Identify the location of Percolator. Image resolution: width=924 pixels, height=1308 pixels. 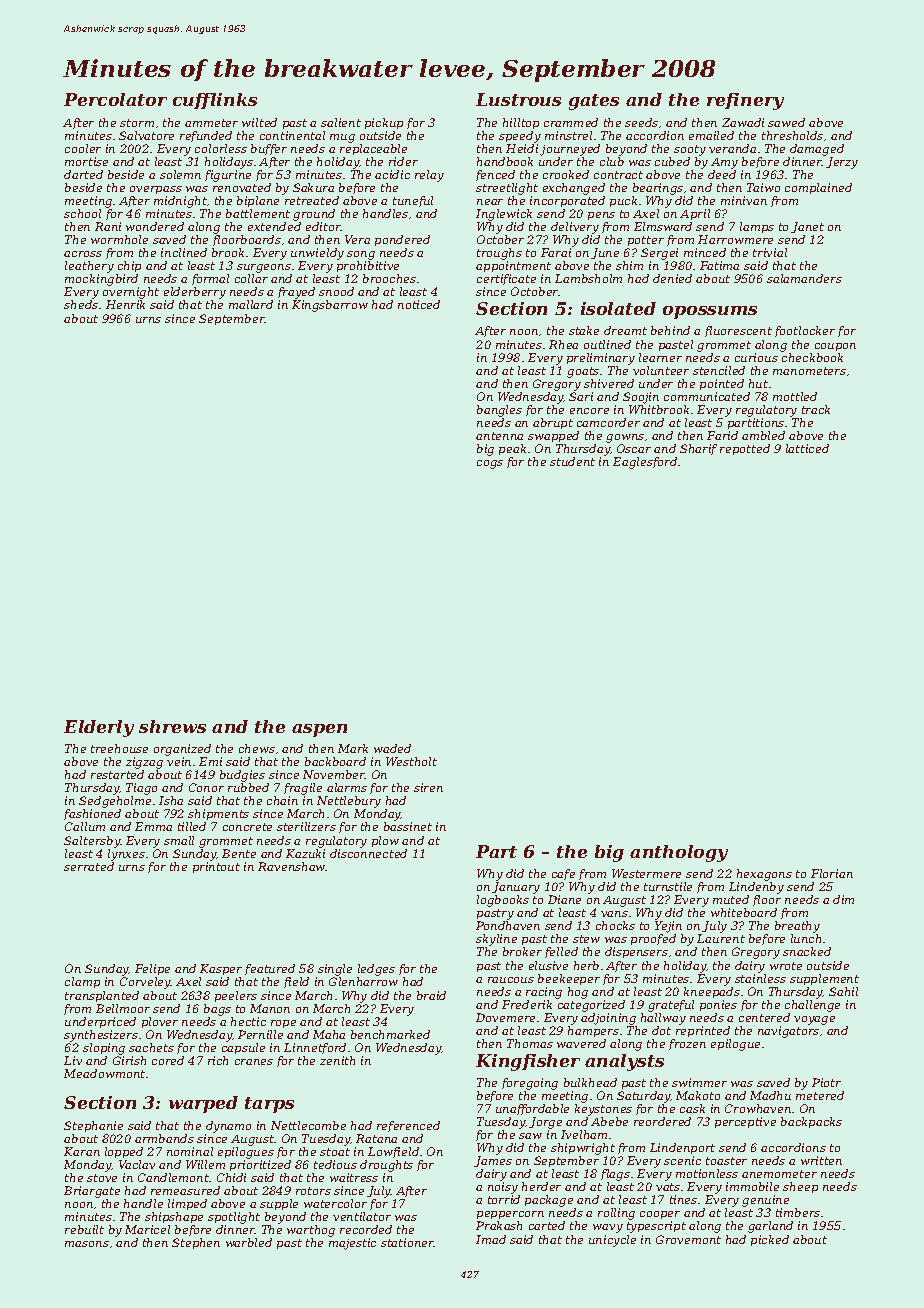
(115, 99).
